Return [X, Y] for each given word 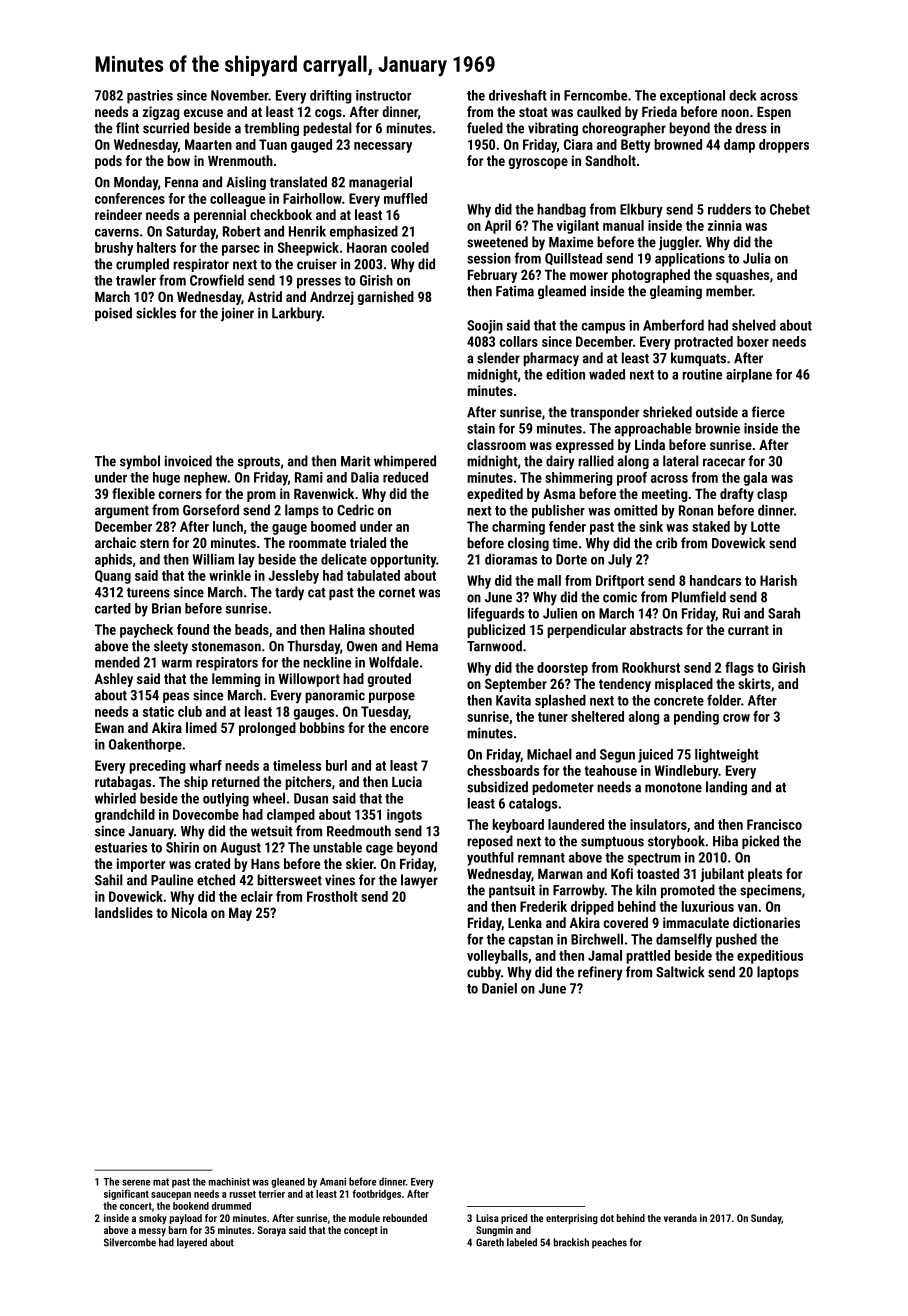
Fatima [515, 291]
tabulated [373, 575]
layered [192, 1243]
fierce [768, 412]
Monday [136, 183]
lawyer [419, 881]
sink [651, 526]
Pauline [172, 880]
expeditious [770, 957]
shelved [754, 325]
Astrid [265, 296]
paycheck [146, 631]
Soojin [485, 327]
